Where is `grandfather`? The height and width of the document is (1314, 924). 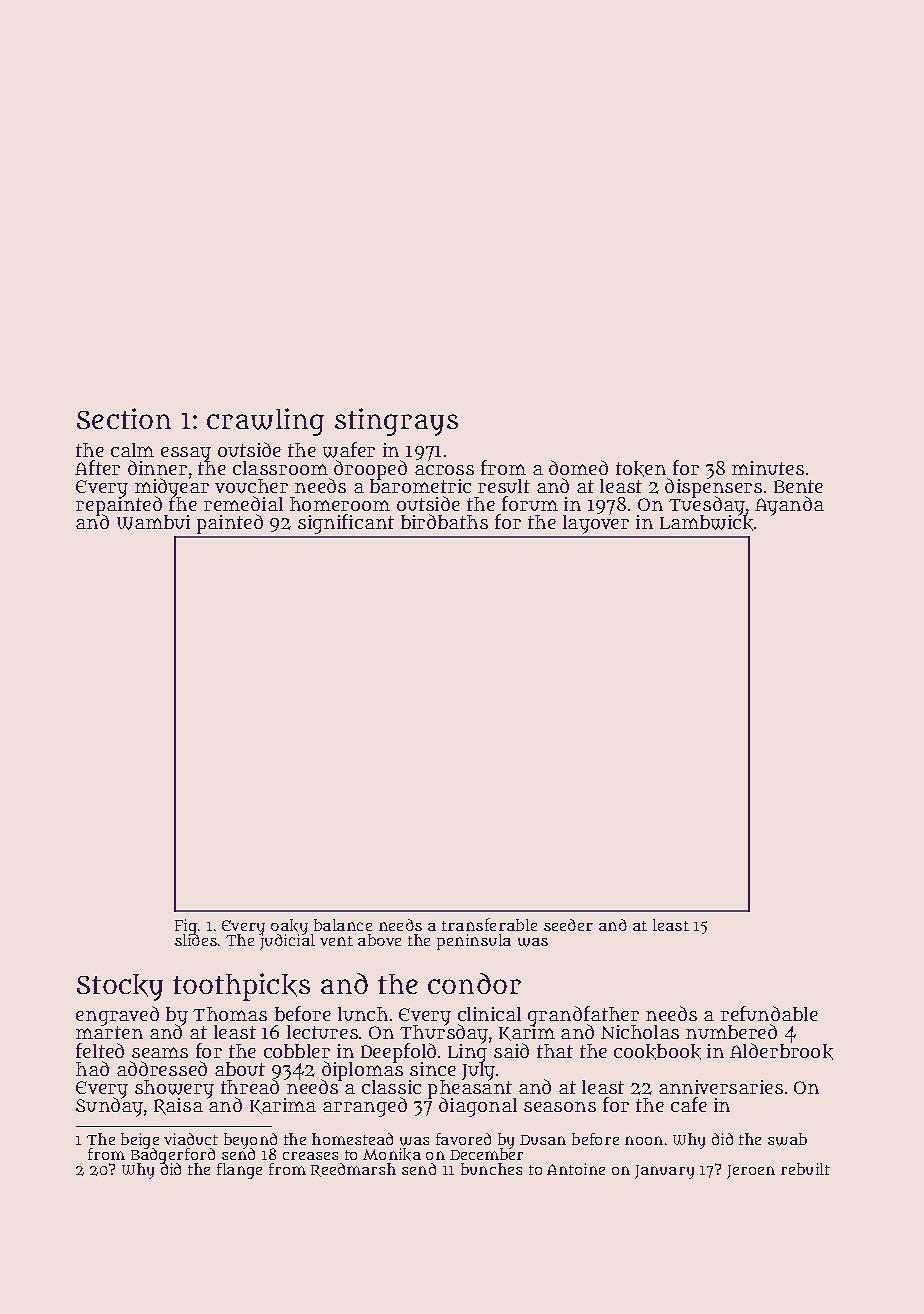 grandfather is located at coordinates (583, 1016).
